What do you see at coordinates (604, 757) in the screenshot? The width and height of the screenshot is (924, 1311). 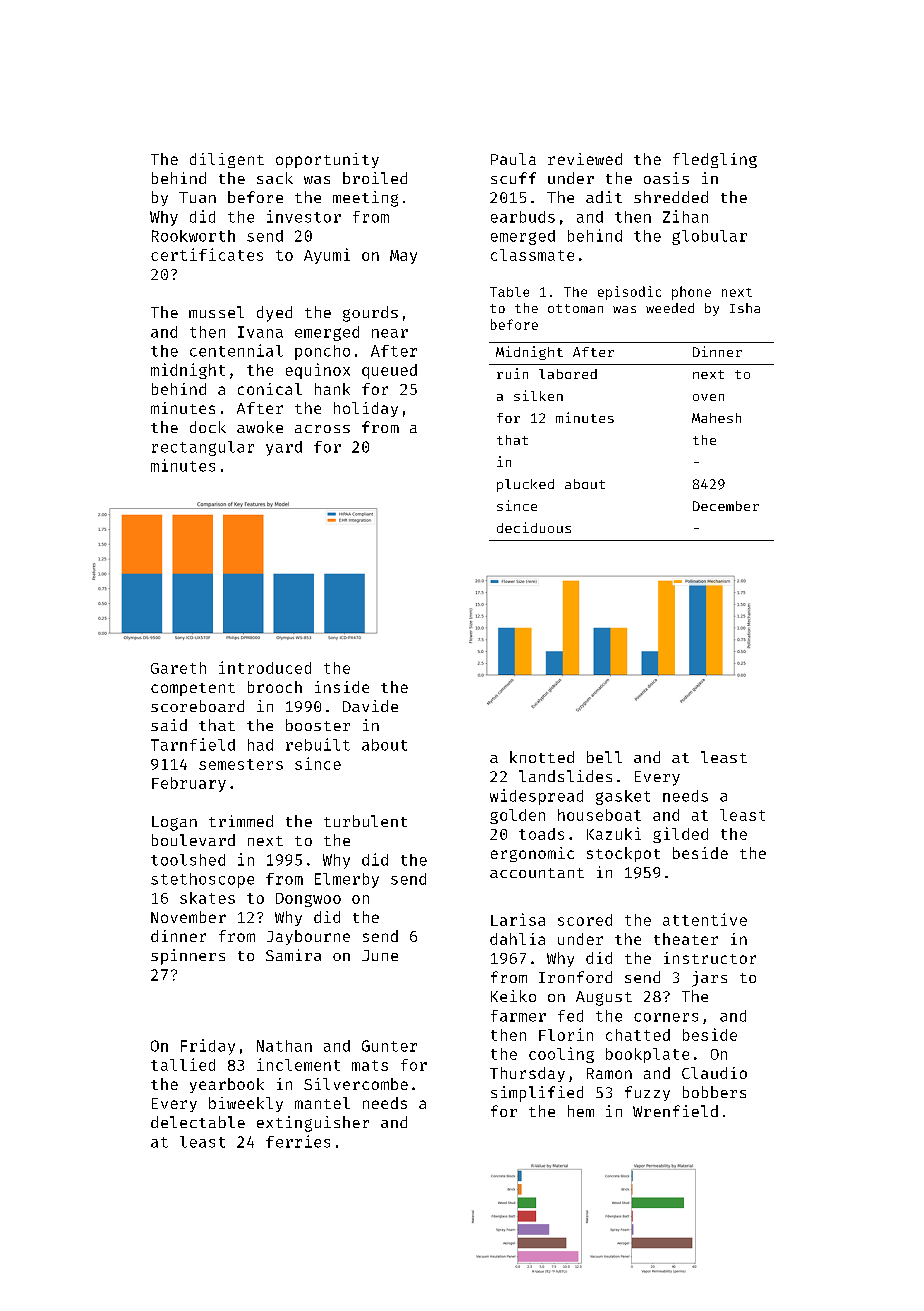 I see `bell` at bounding box center [604, 757].
